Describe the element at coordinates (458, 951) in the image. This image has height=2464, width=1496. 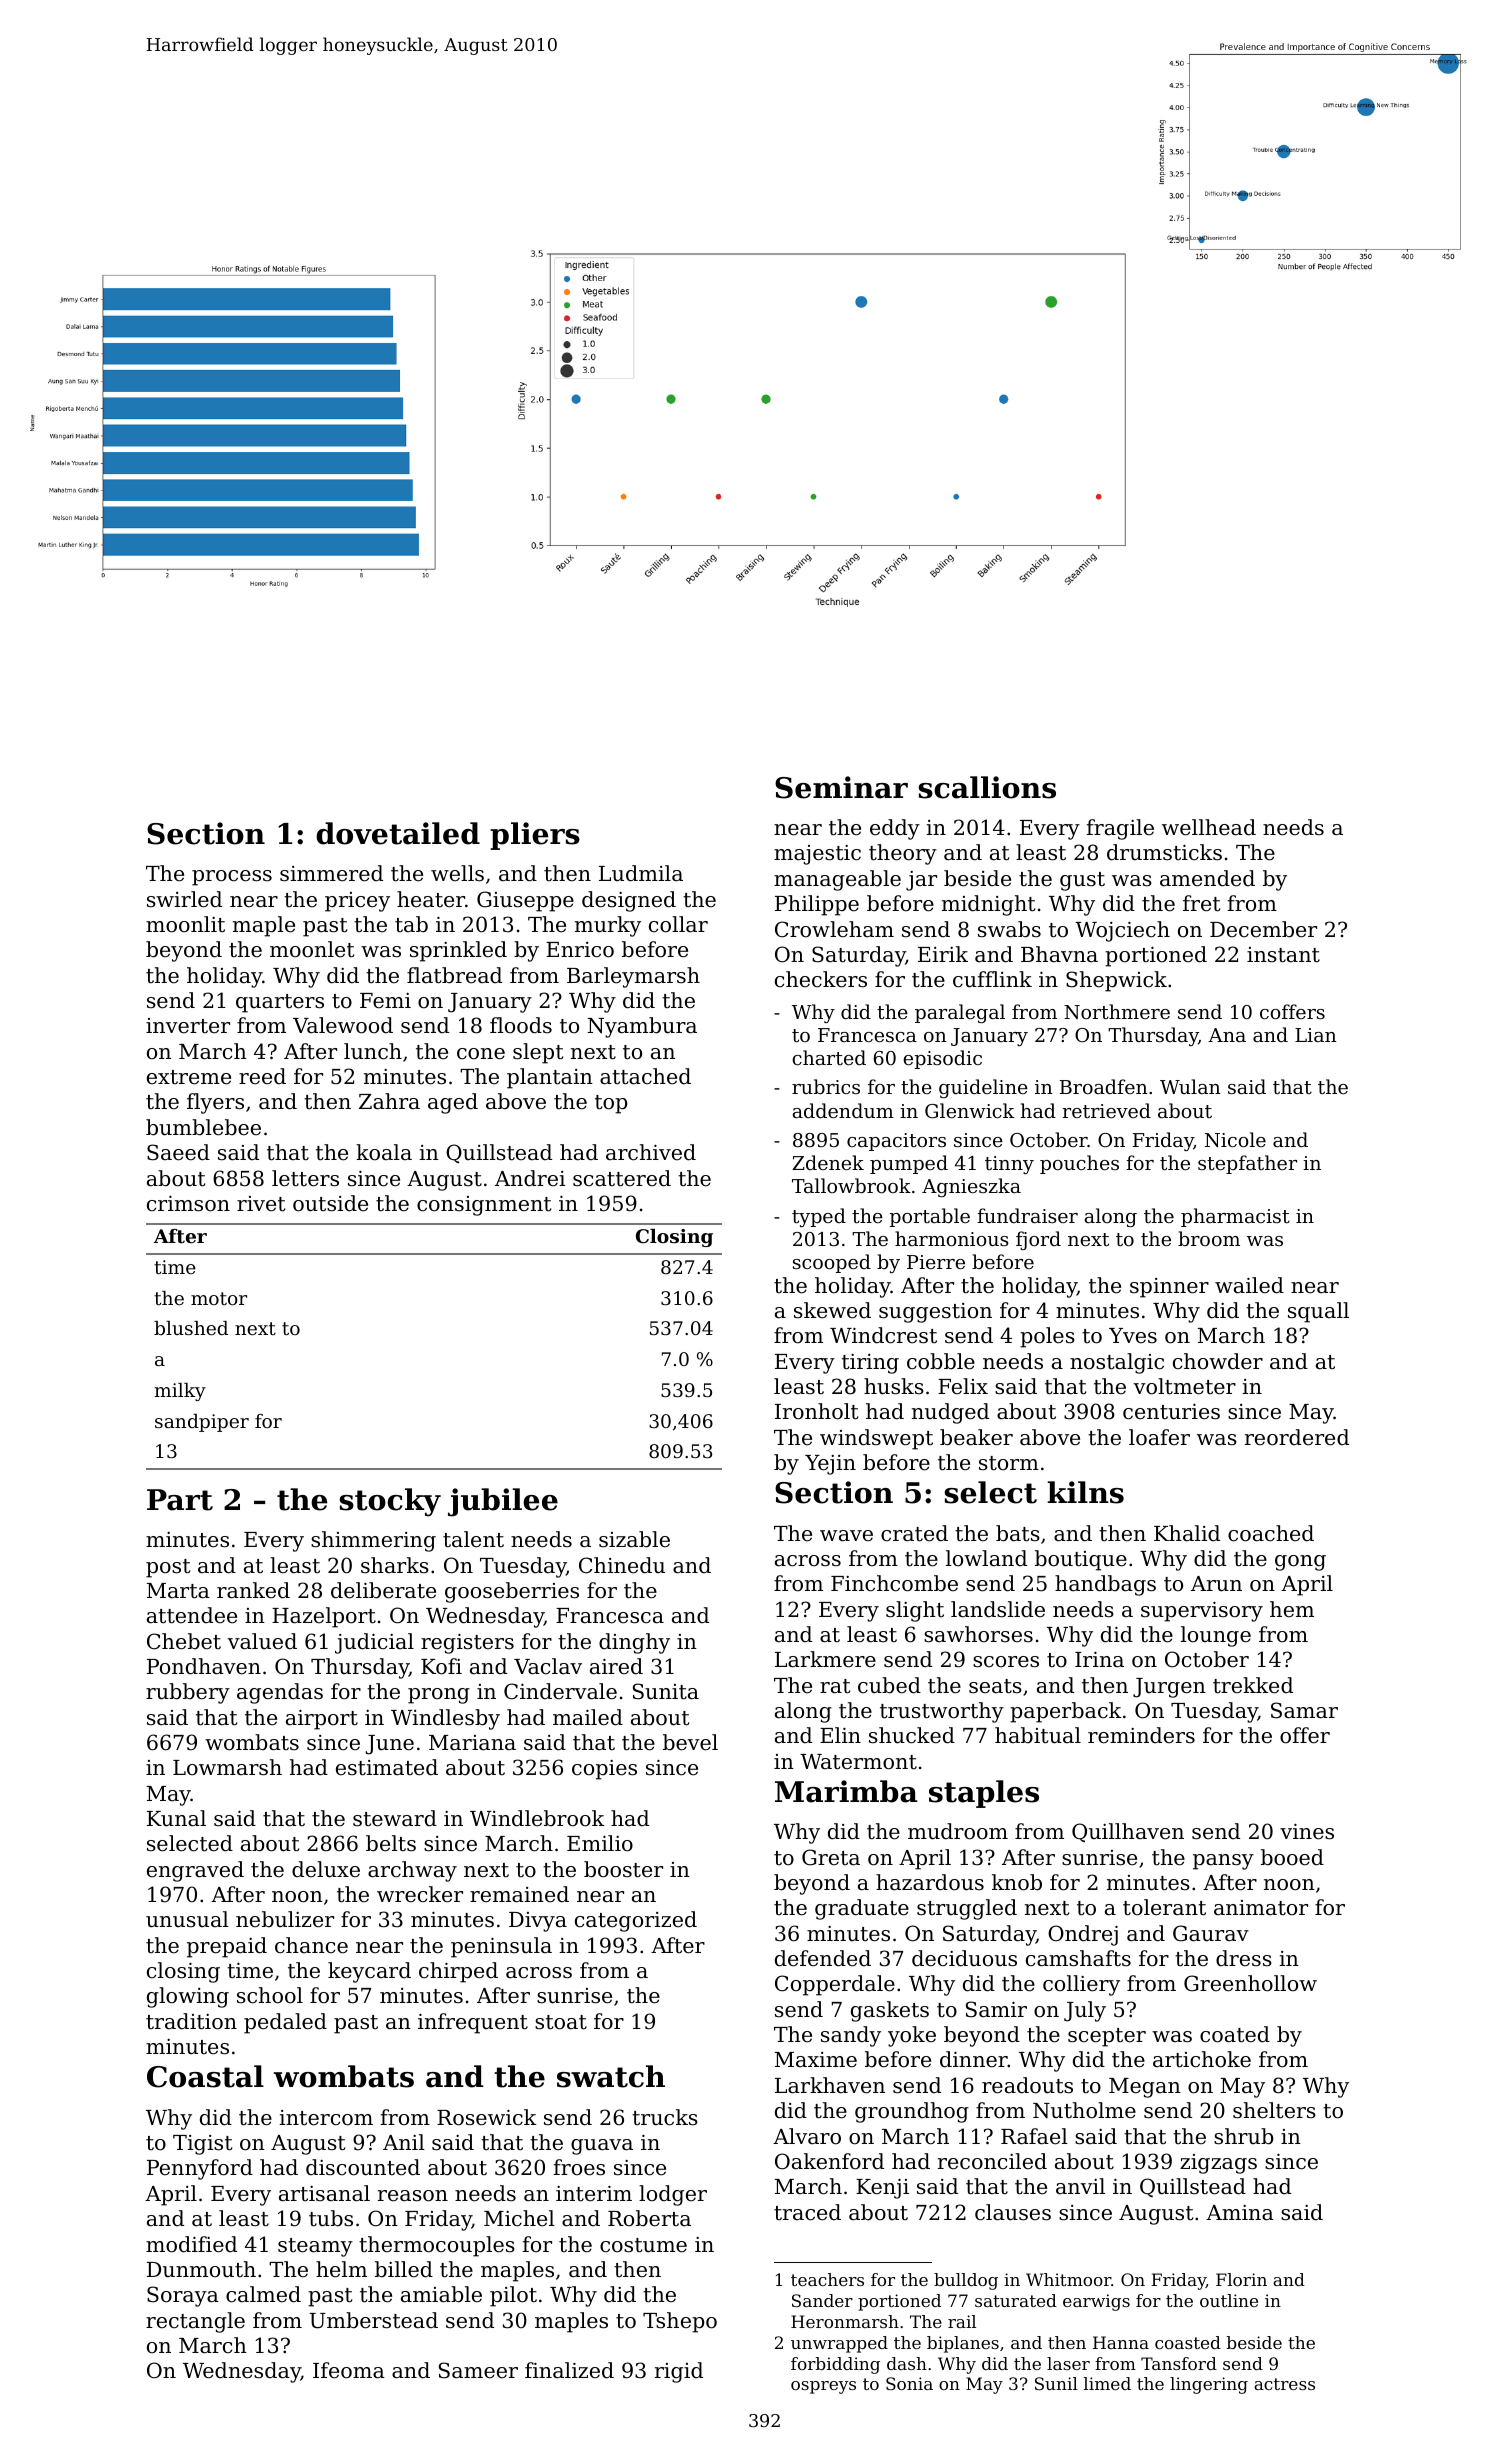
I see `sprinkled` at that location.
